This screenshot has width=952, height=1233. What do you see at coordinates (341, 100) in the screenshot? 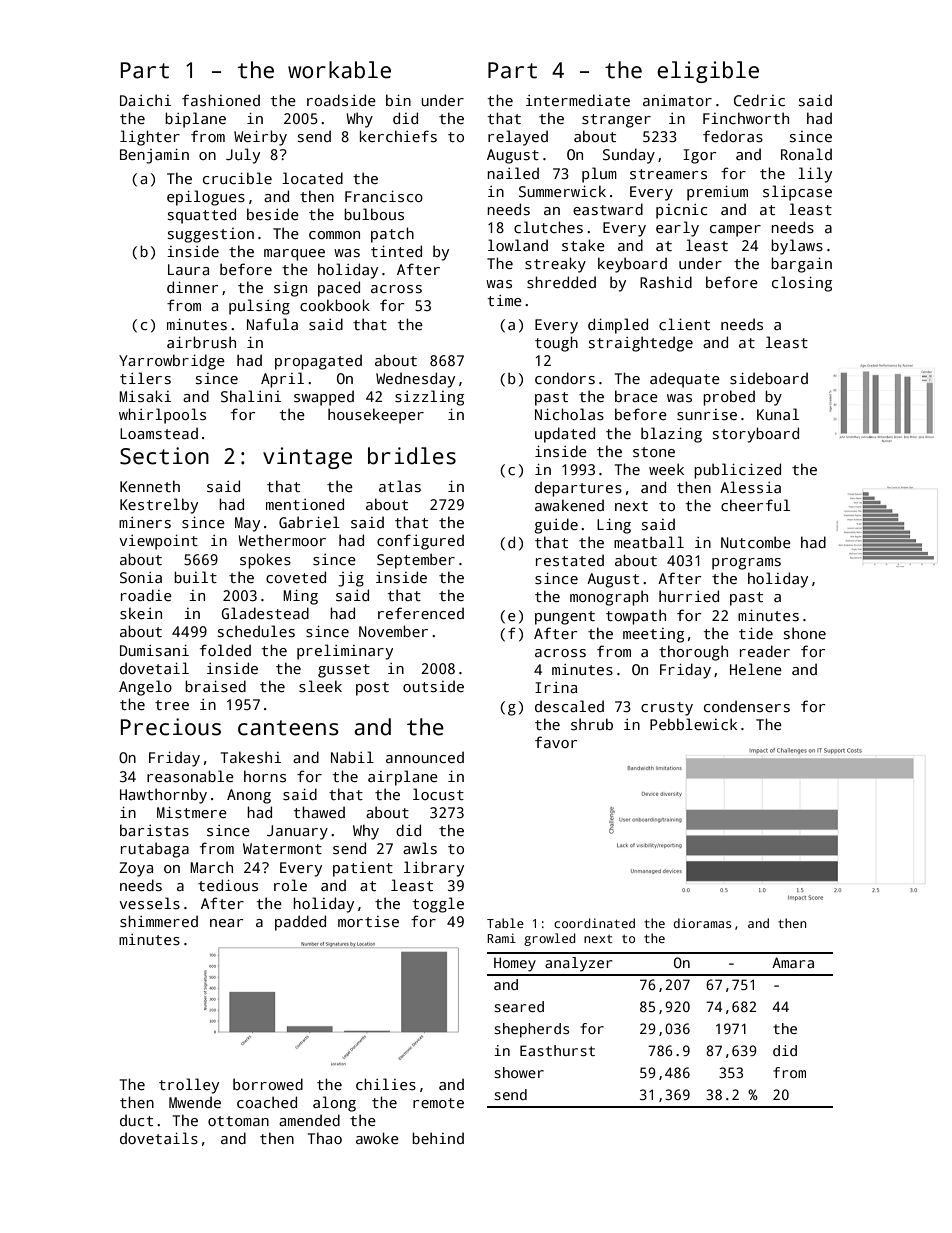
I see `roadside` at bounding box center [341, 100].
